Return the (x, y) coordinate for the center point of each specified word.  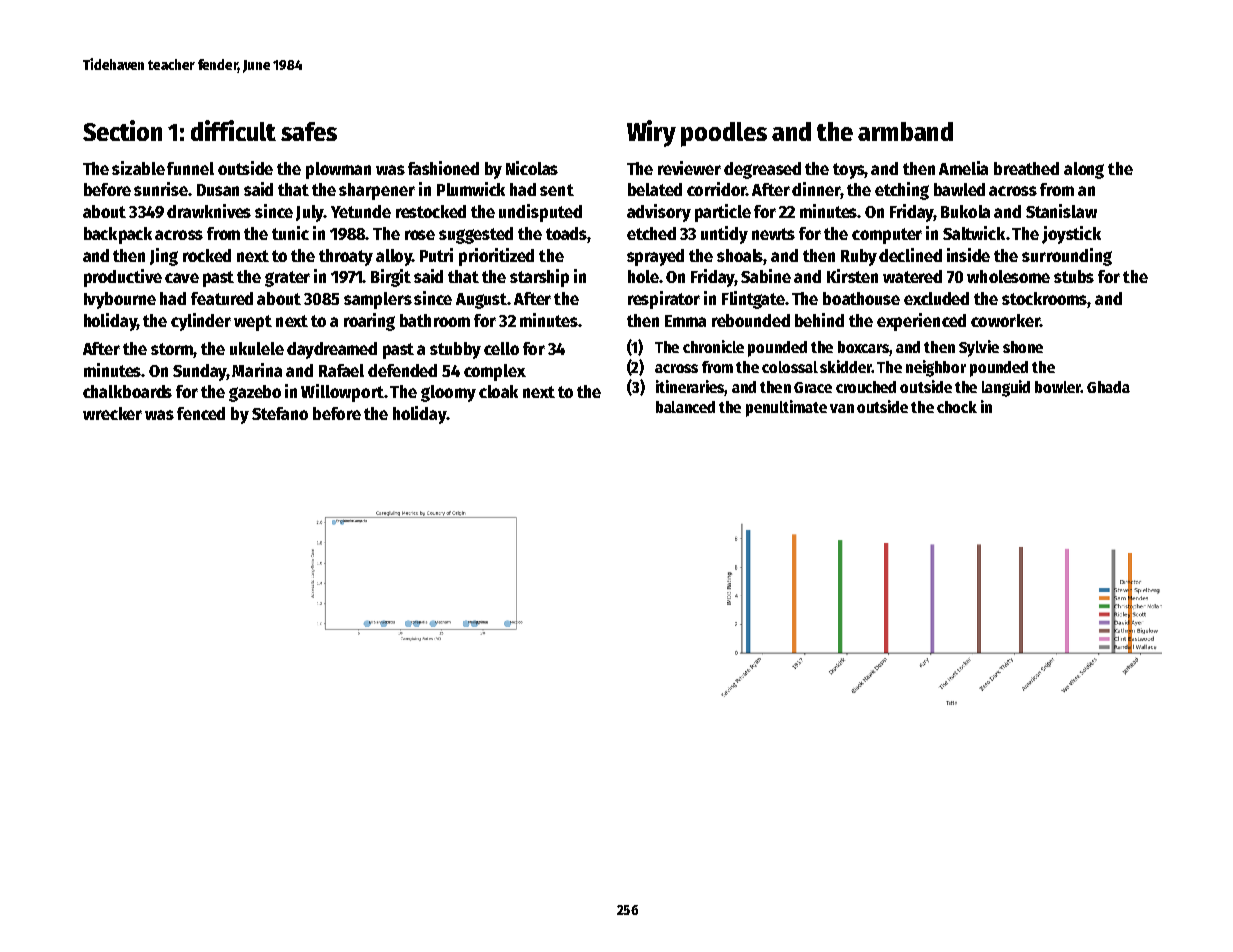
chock (957, 407)
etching (902, 191)
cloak (498, 391)
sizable (138, 168)
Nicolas (532, 168)
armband (905, 131)
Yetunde (361, 211)
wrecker (112, 413)
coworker (1005, 320)
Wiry (651, 133)
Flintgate (753, 300)
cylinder (201, 322)
